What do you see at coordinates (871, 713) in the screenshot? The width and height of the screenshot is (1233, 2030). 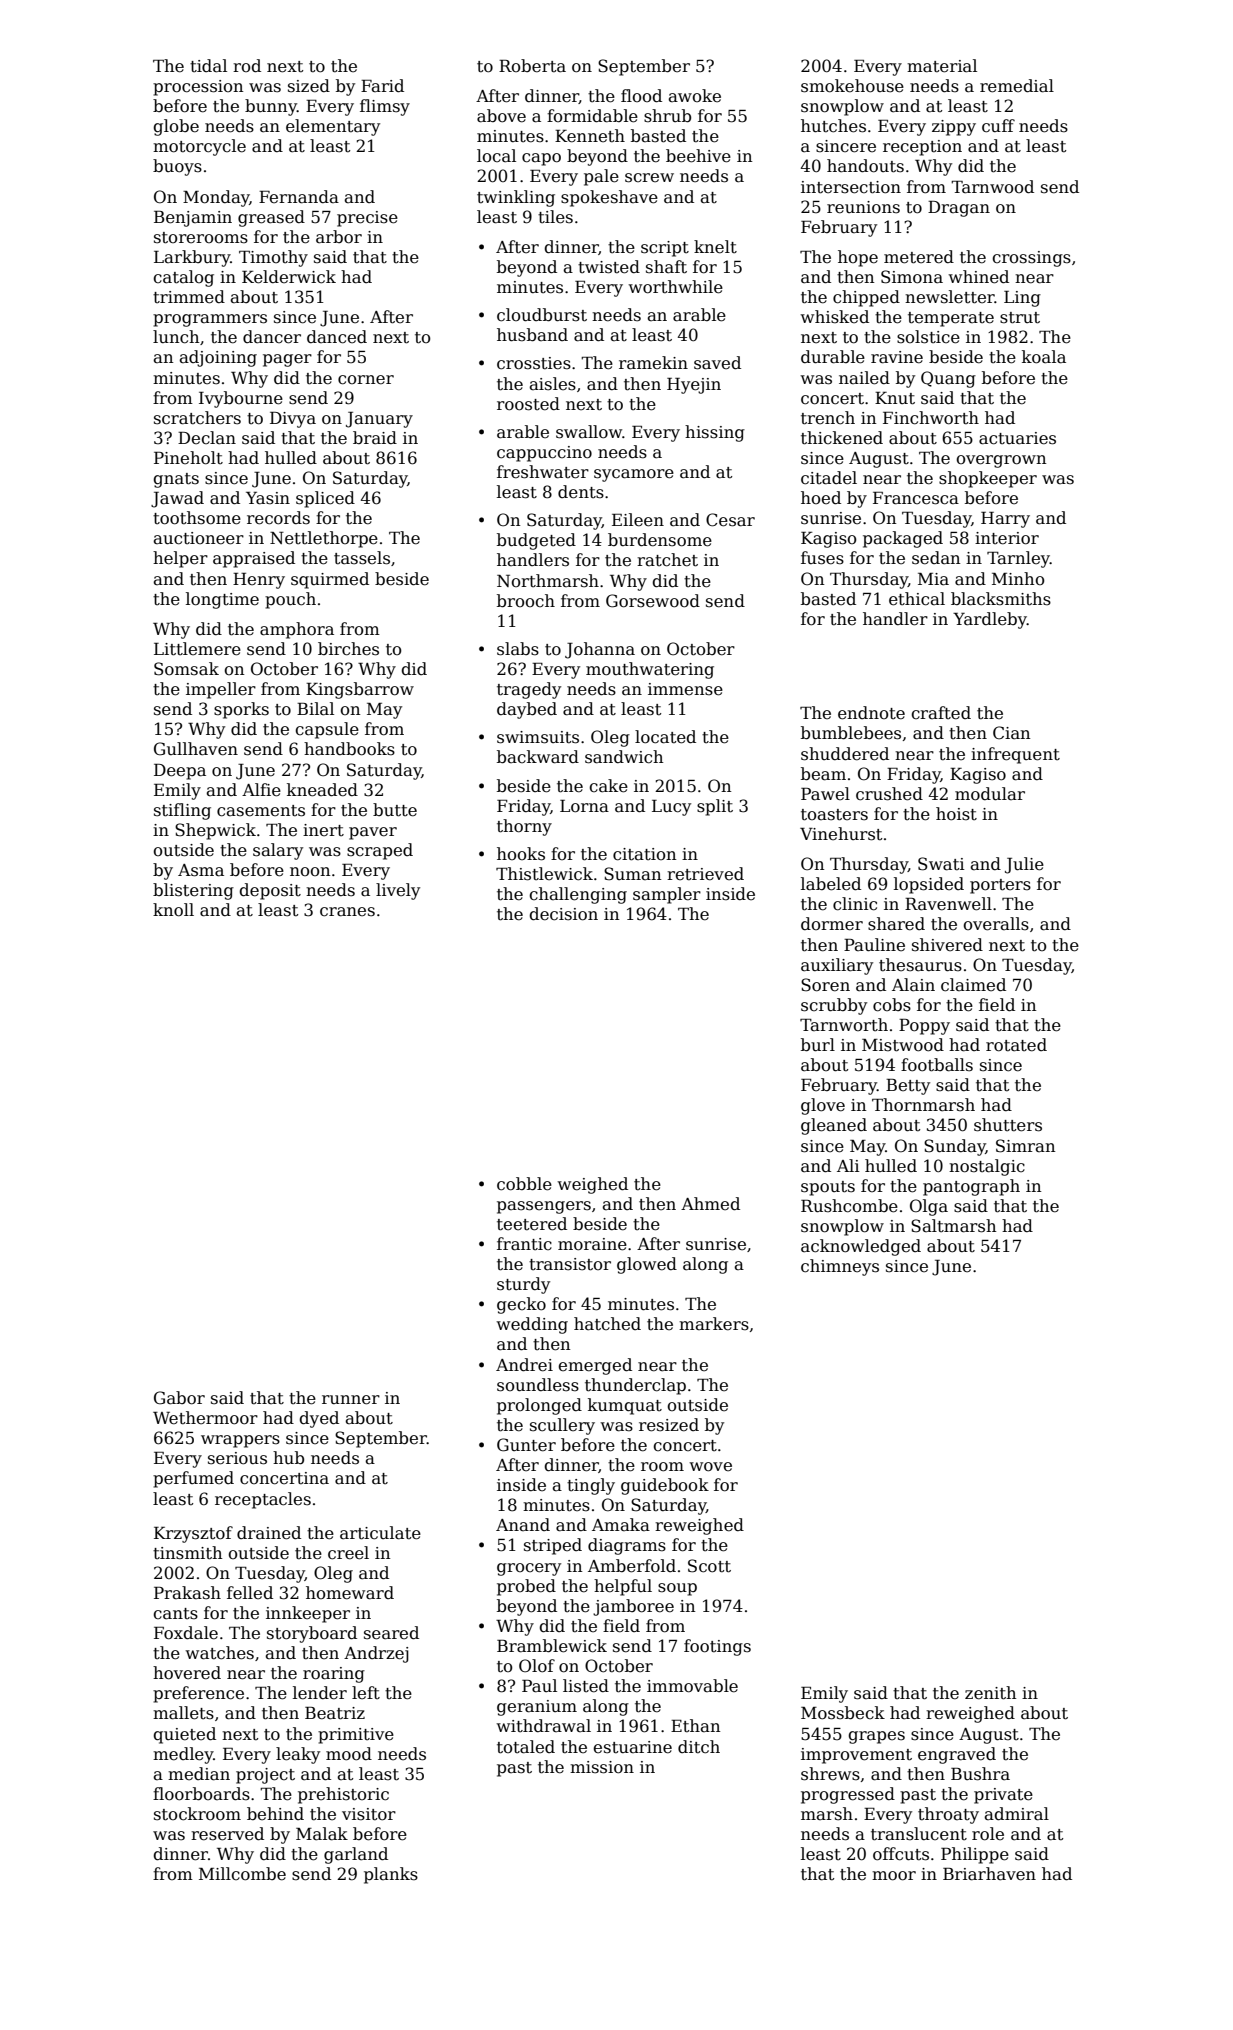 I see `endnote` at bounding box center [871, 713].
